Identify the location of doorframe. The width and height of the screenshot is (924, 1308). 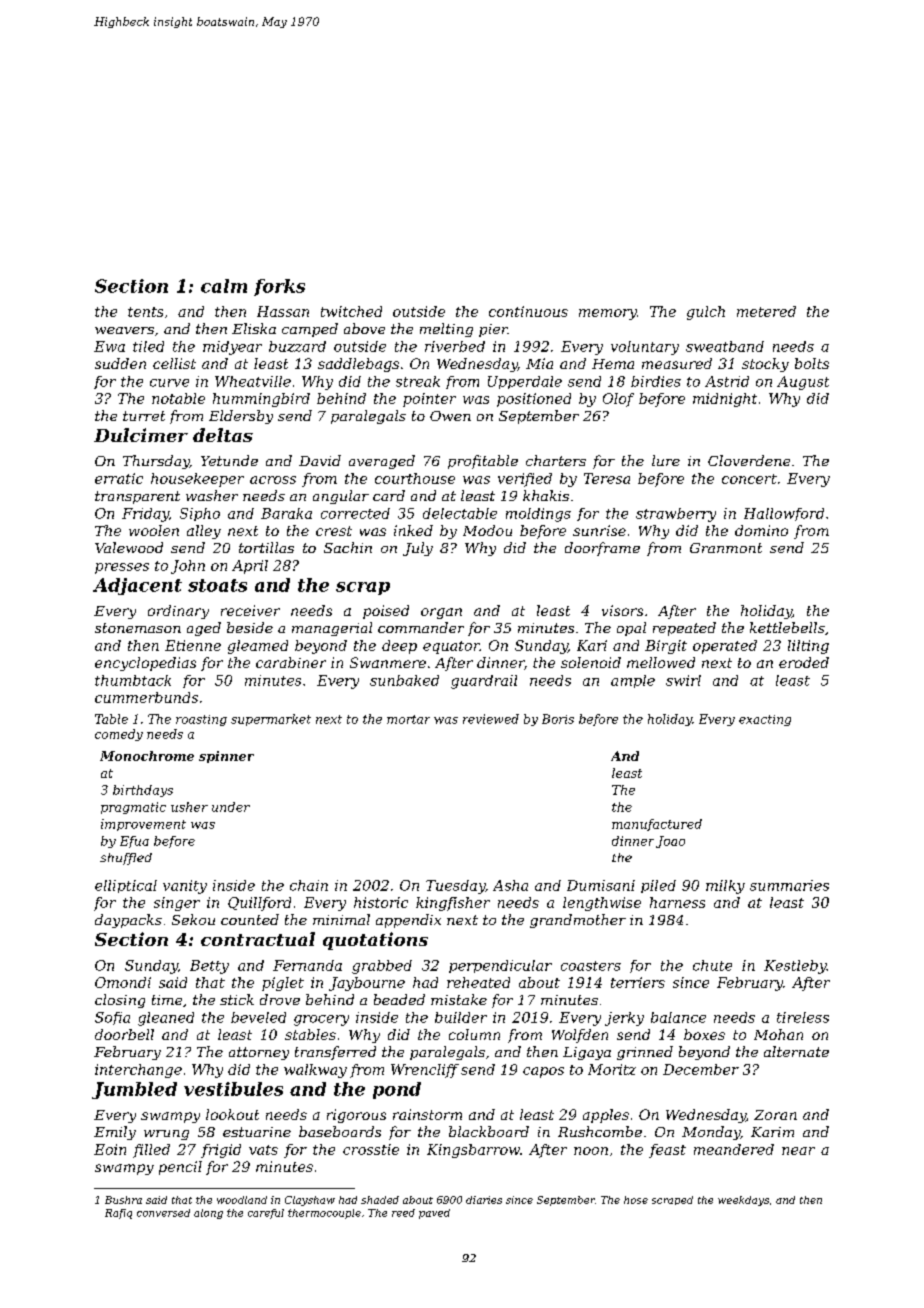
(602, 549).
